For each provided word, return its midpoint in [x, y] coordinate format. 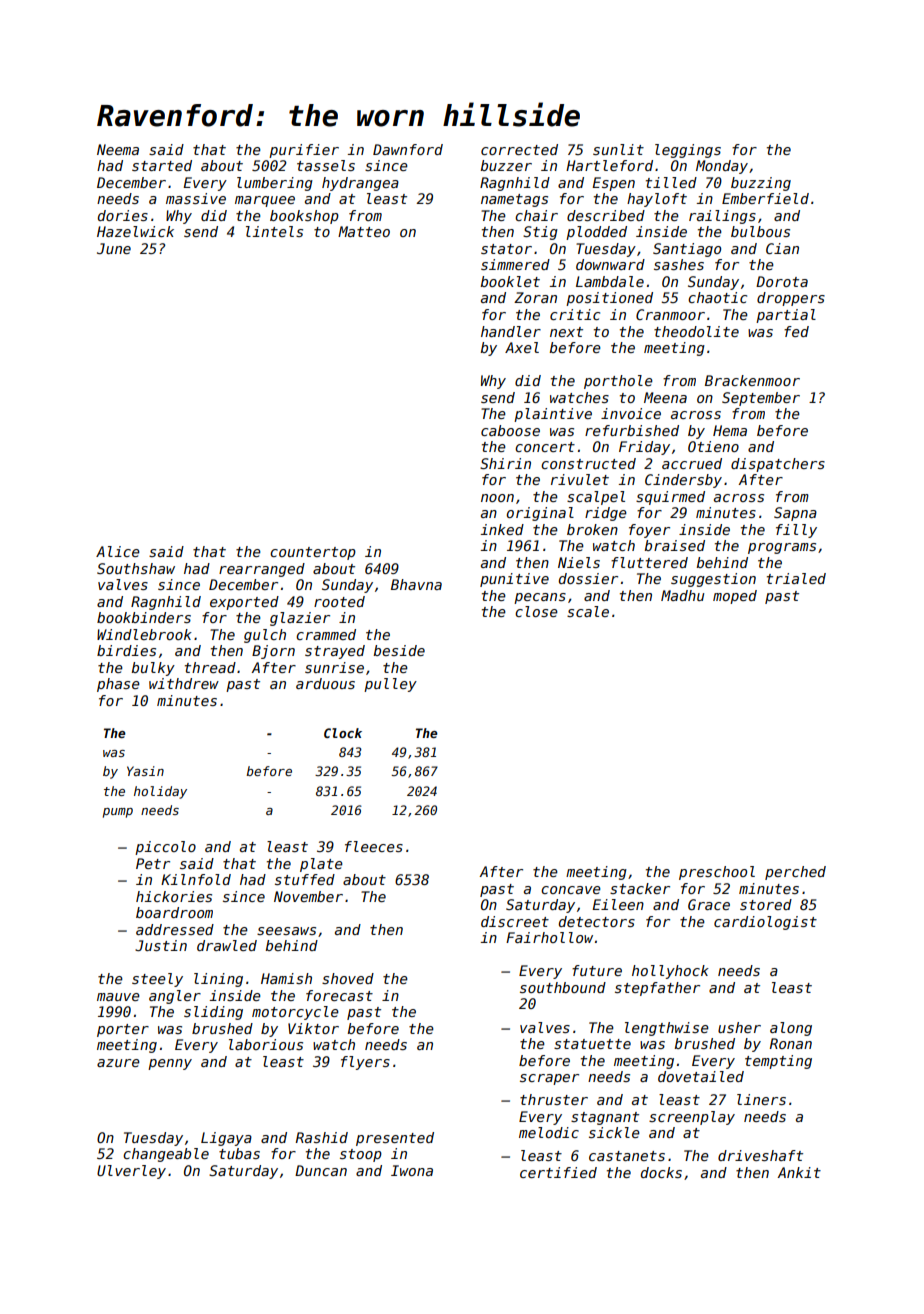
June [114, 248]
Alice [118, 551]
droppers [791, 299]
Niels [579, 562]
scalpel [596, 498]
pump [118, 813]
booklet [510, 281]
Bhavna [416, 584]
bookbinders [144, 617]
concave [571, 890]
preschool [717, 873]
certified [558, 1172]
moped [735, 597]
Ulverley [131, 1172]
